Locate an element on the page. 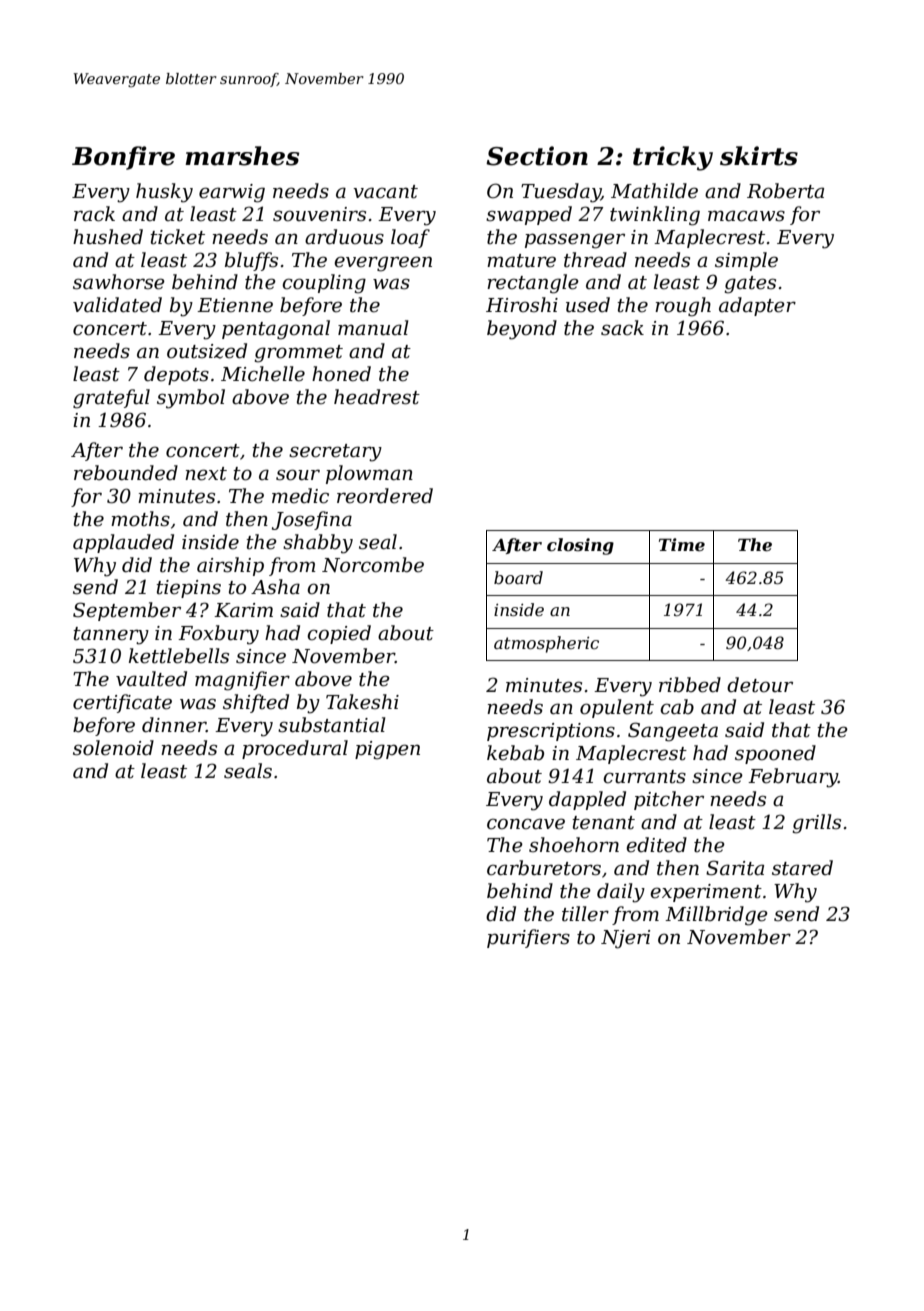 The image size is (924, 1311). coupling is located at coordinates (324, 284).
